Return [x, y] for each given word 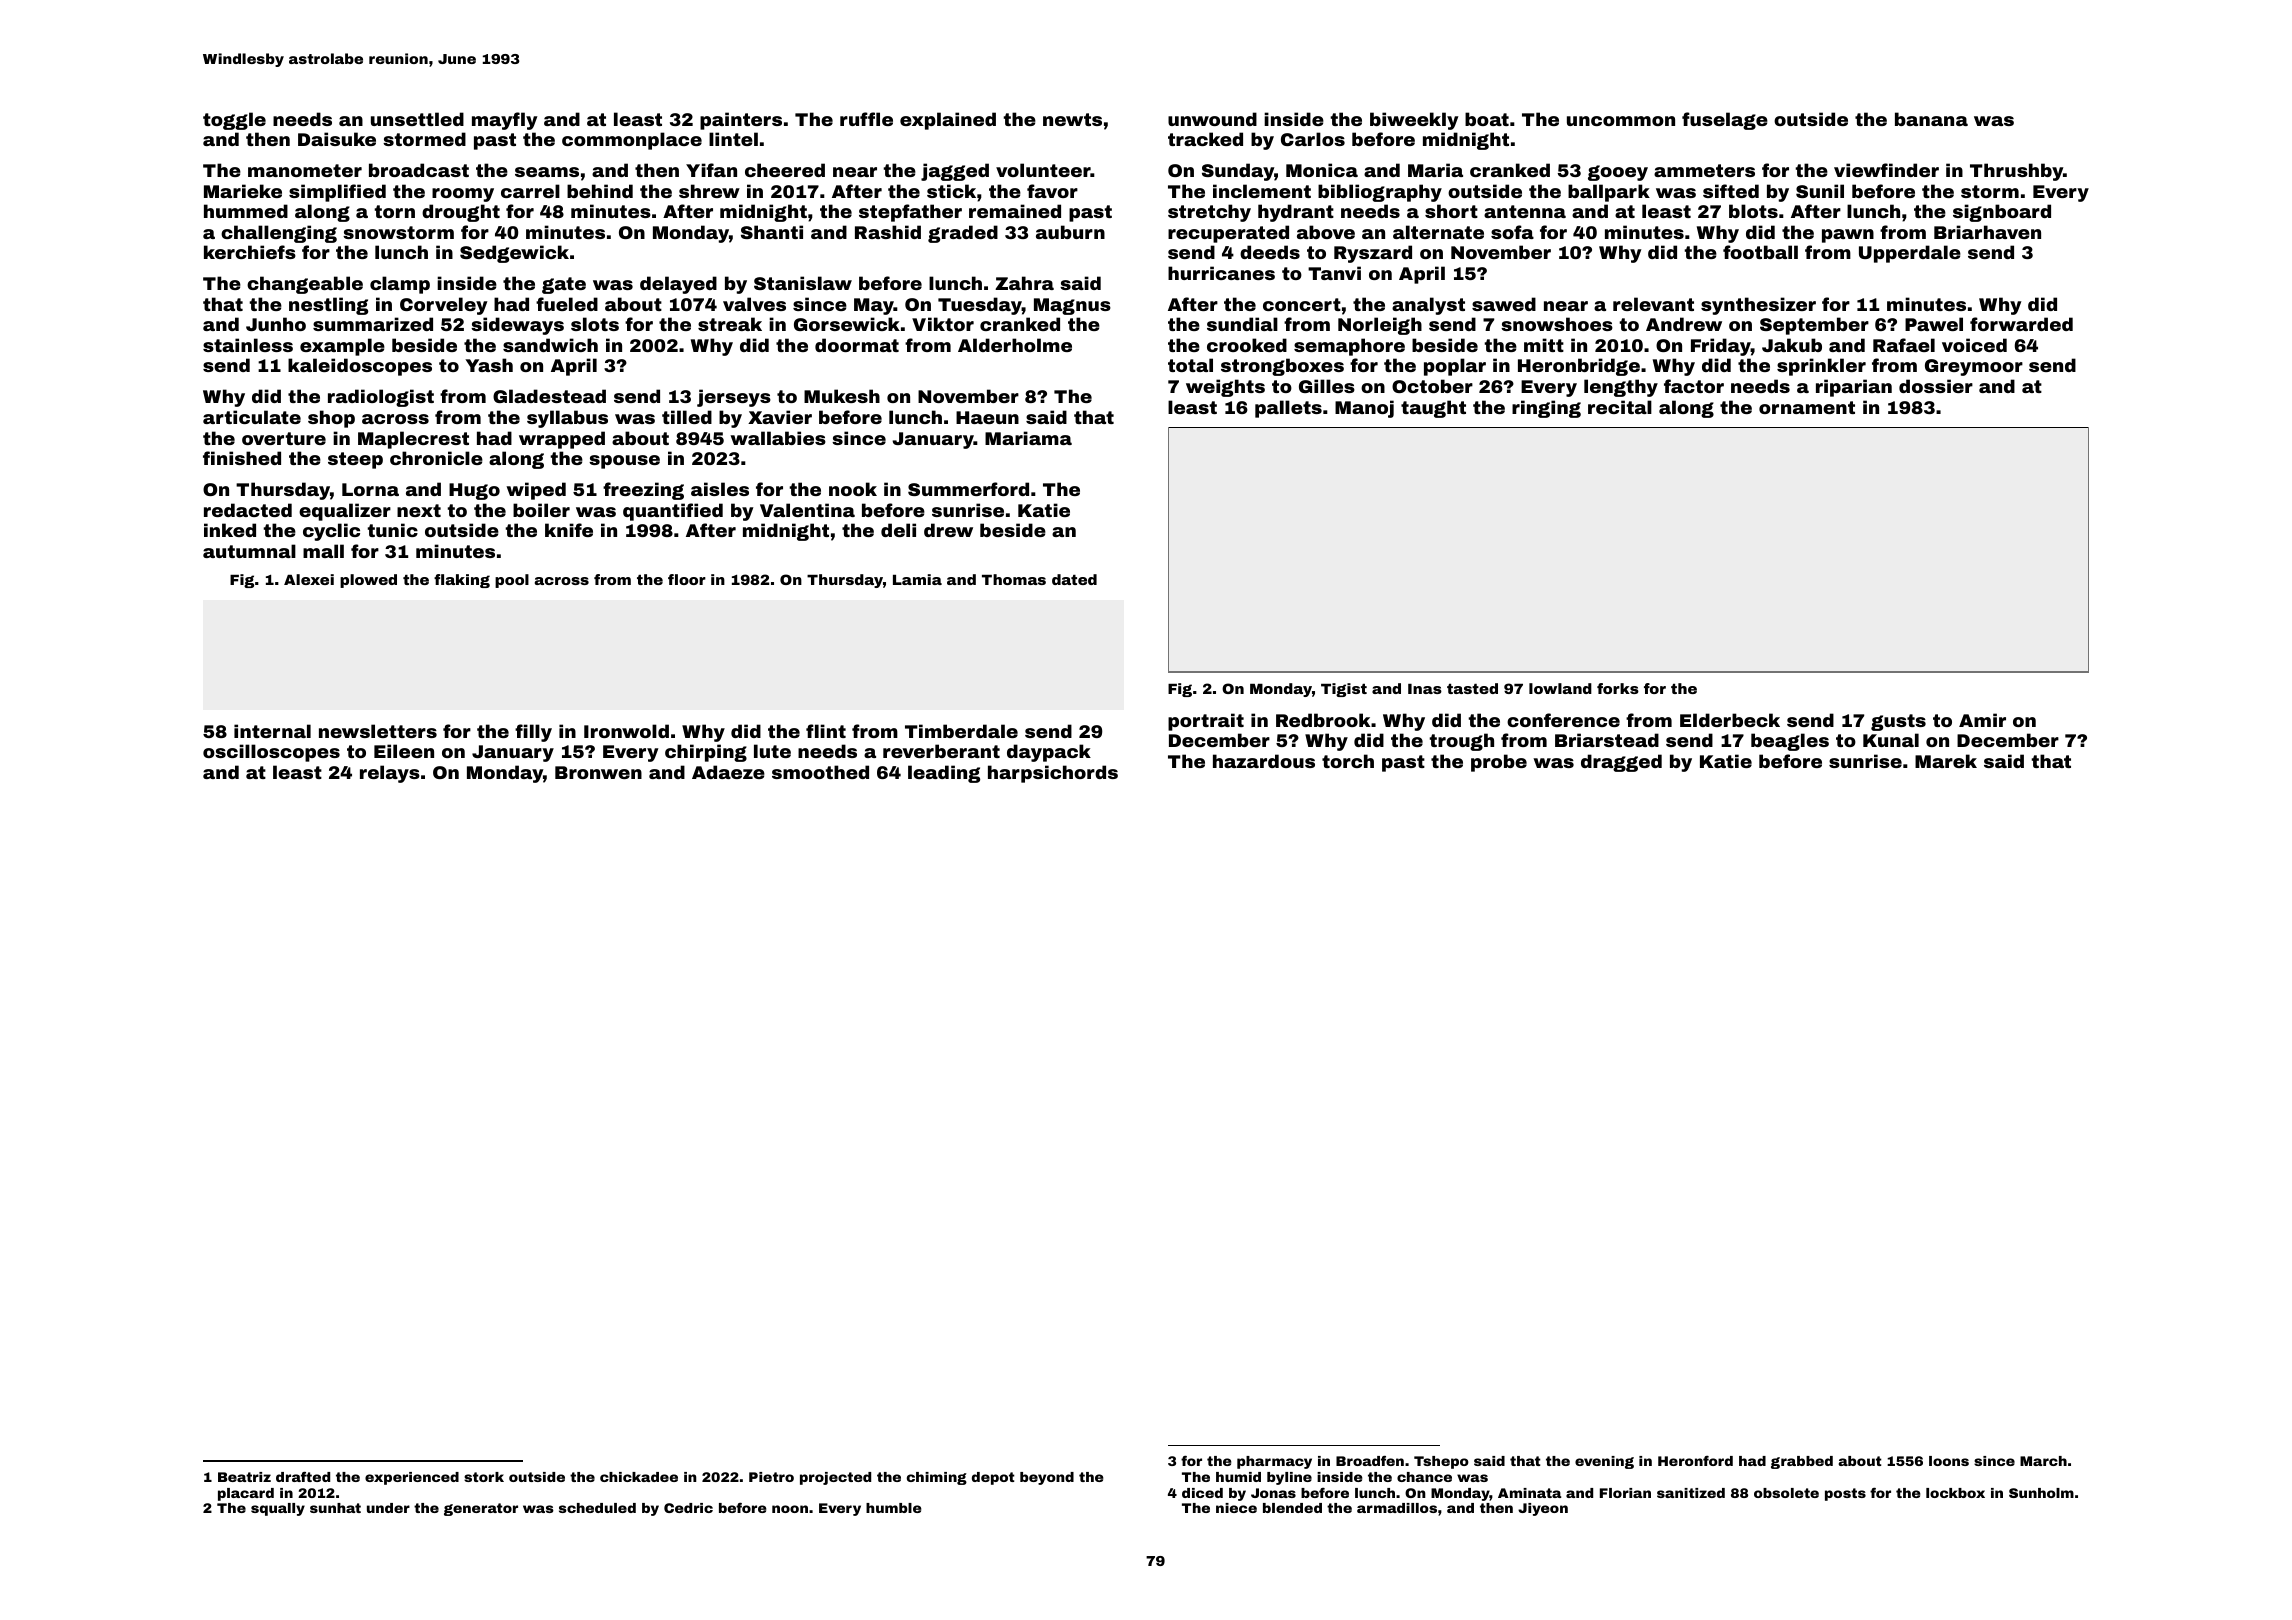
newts [1072, 119]
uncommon [1621, 121]
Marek [1946, 761]
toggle [234, 121]
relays [390, 774]
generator [481, 1509]
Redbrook [1323, 720]
